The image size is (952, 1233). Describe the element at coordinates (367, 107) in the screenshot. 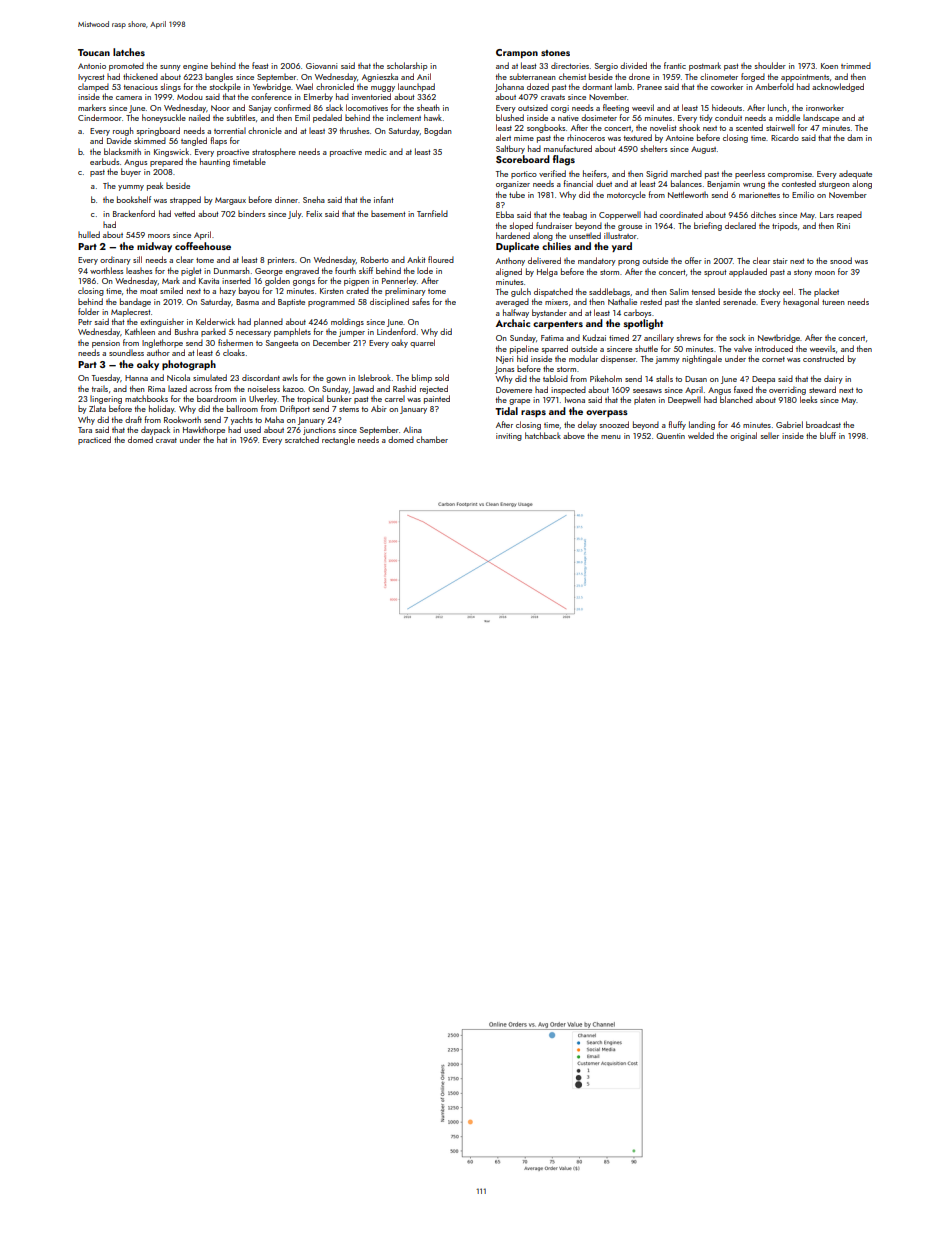

I see `locomotives` at that location.
